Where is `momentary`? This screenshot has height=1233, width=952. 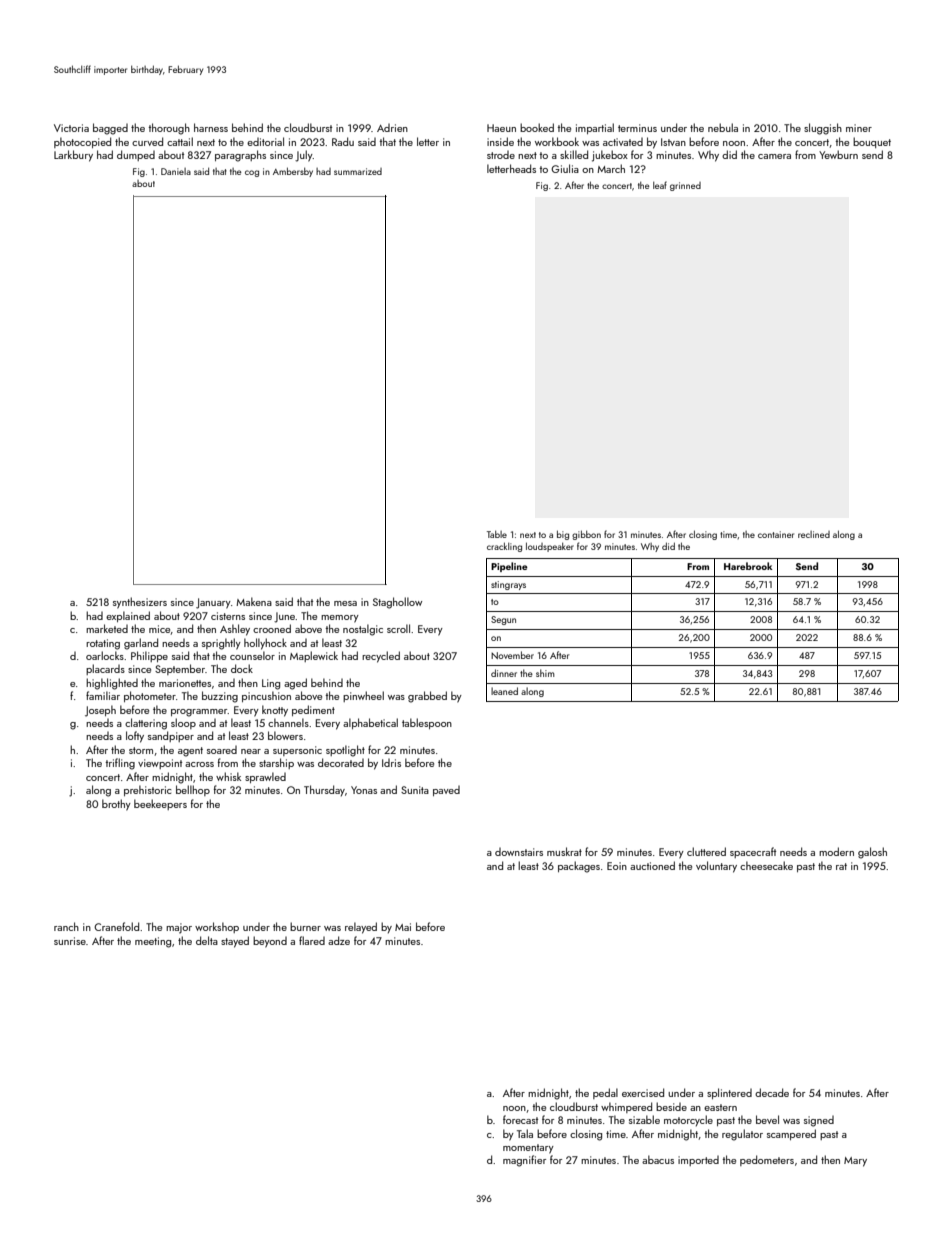 momentary is located at coordinates (528, 1149).
